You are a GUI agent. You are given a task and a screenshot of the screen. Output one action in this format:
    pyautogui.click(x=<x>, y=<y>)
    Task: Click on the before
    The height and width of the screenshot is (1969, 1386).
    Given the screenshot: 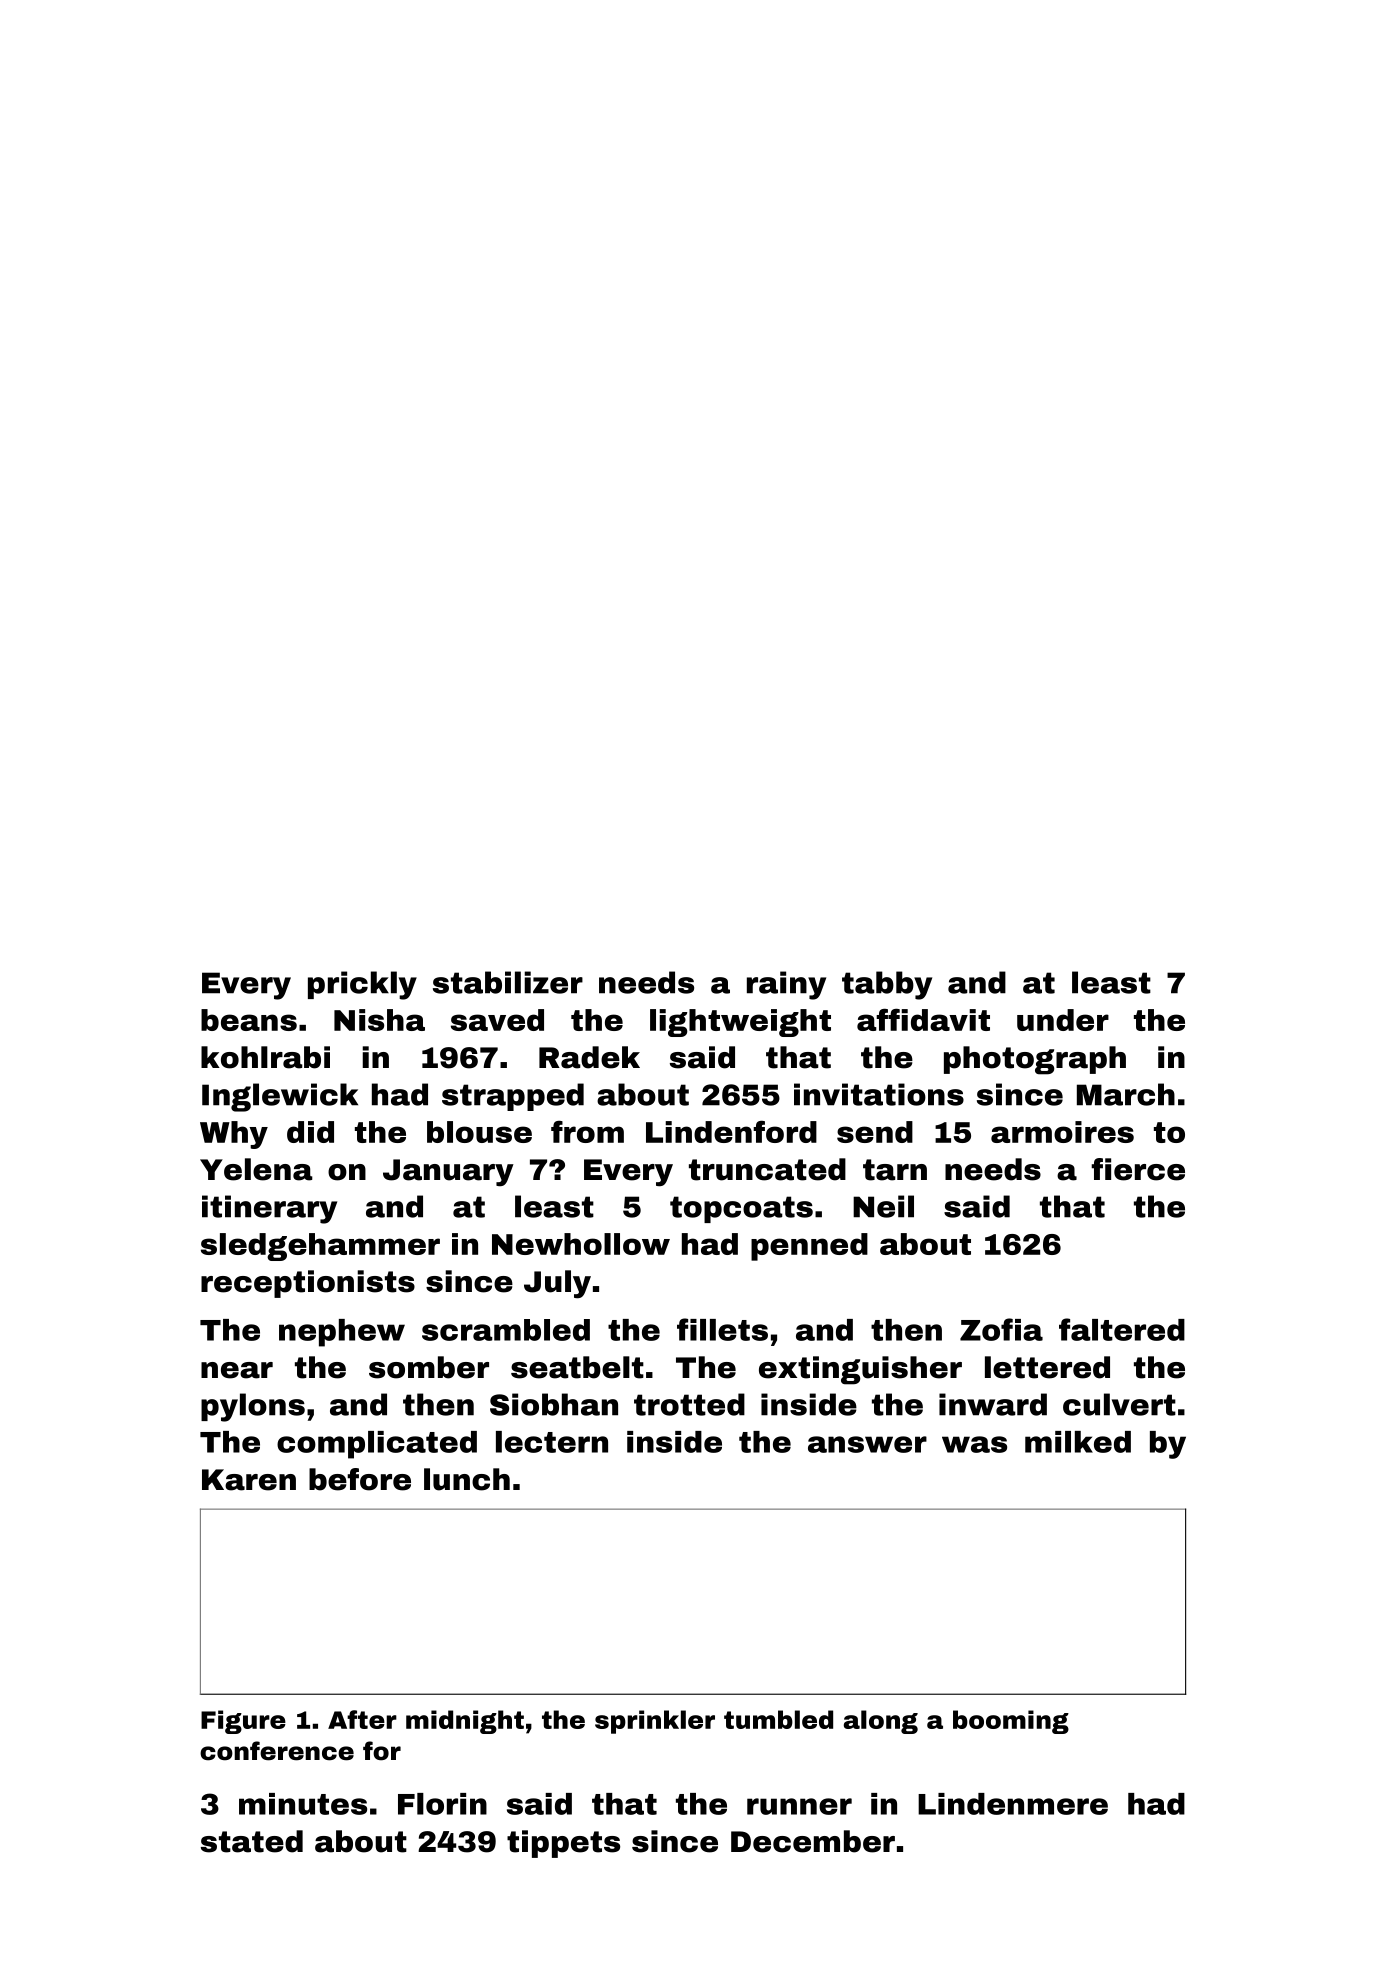 What is the action you would take?
    pyautogui.click(x=360, y=1479)
